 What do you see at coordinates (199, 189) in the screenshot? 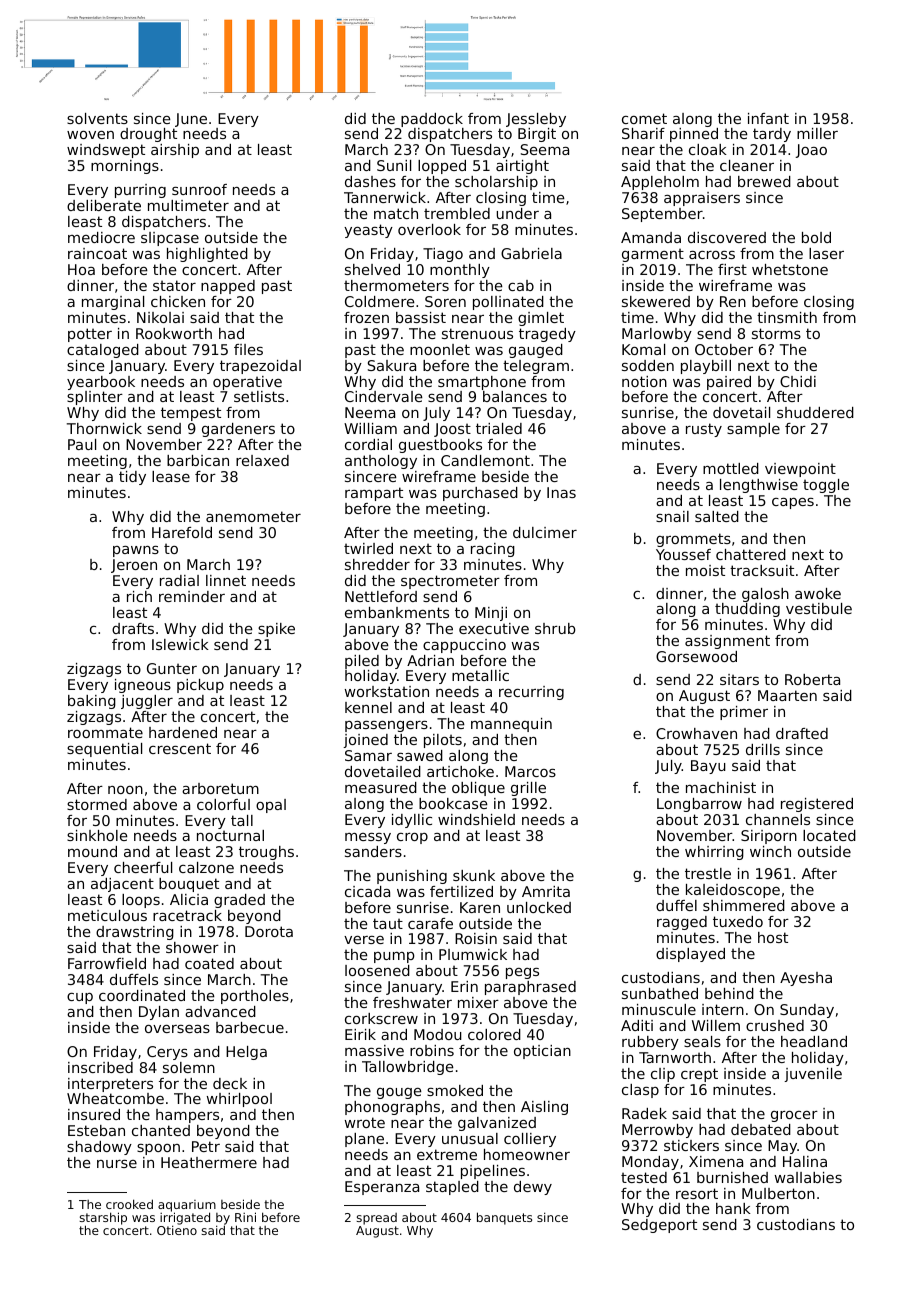
I see `sunroof` at bounding box center [199, 189].
